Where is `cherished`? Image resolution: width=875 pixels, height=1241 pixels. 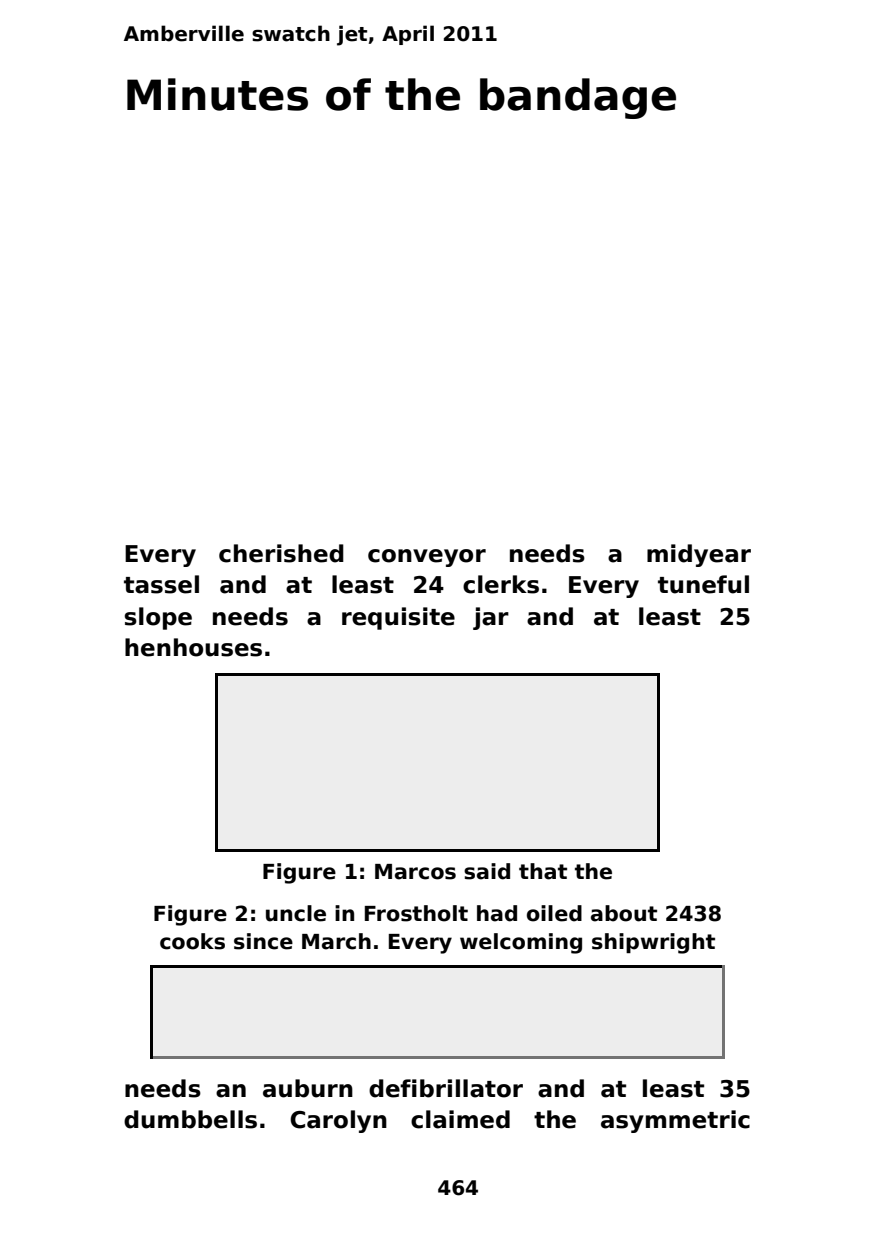 cherished is located at coordinates (281, 553).
